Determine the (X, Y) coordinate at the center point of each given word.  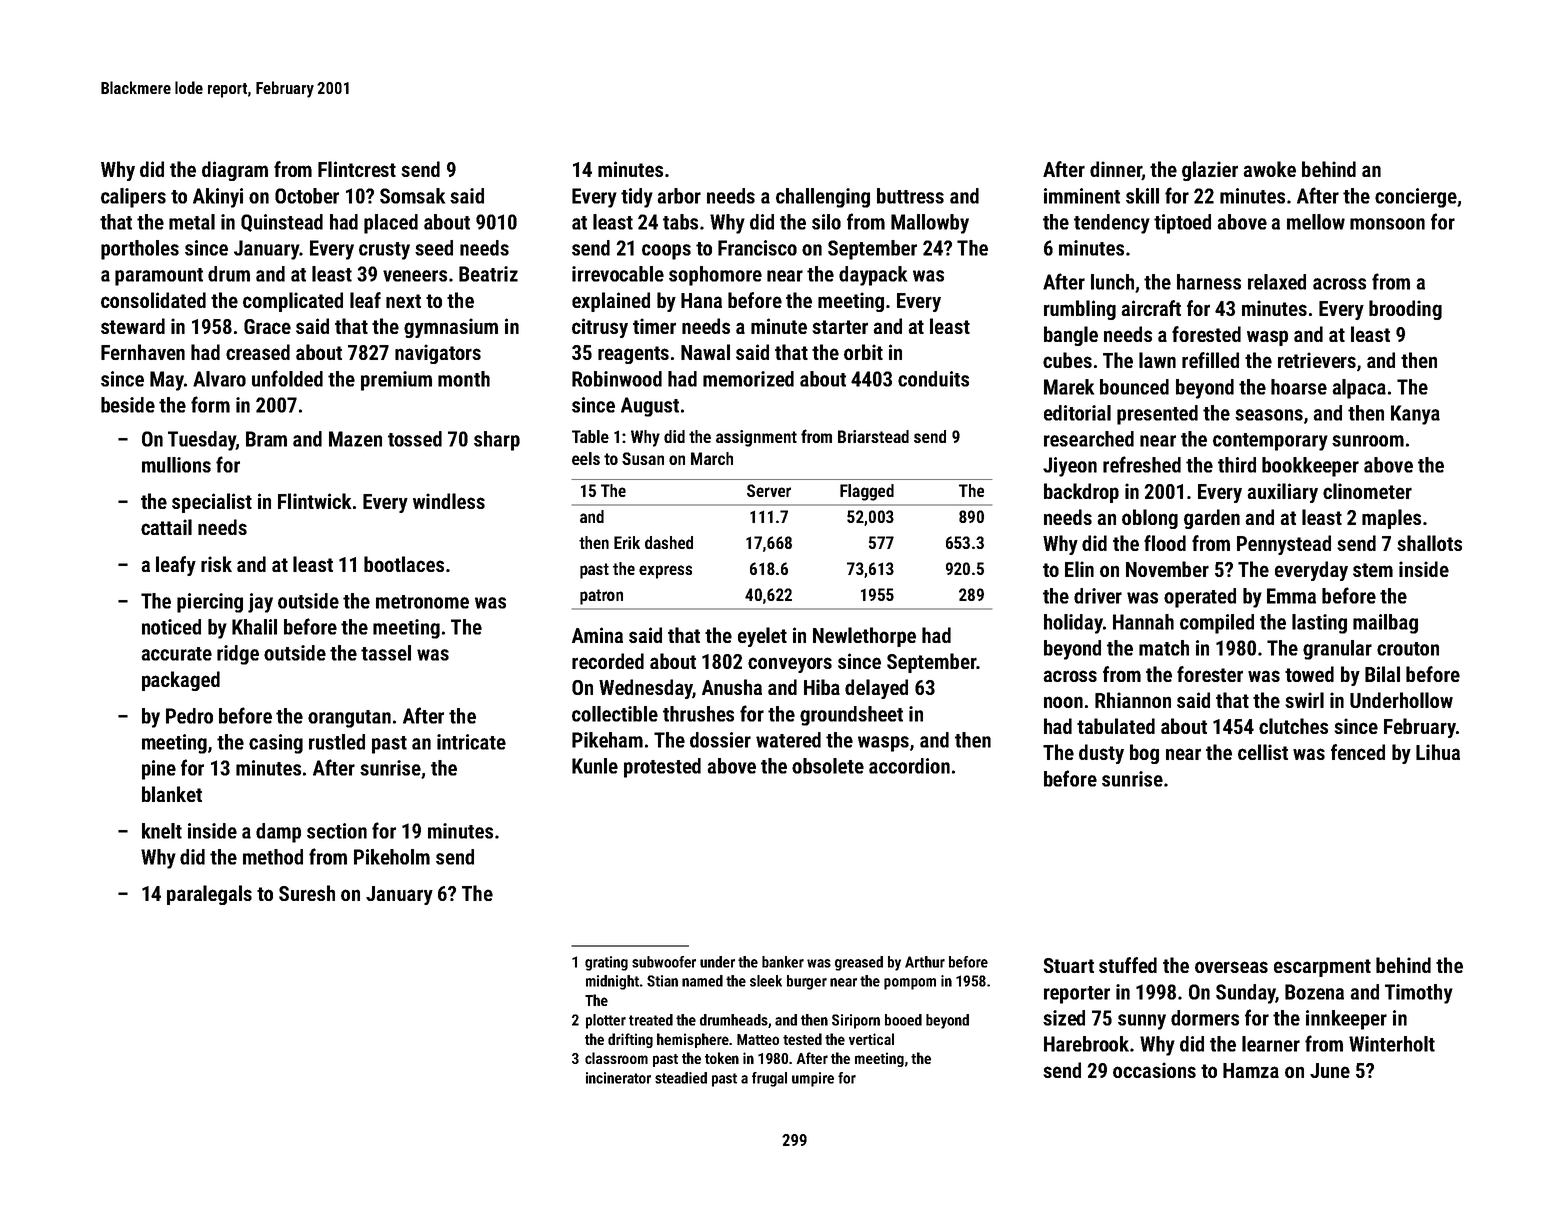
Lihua (1438, 752)
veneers (415, 276)
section (337, 831)
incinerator (618, 1078)
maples (1391, 519)
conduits (933, 379)
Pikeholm (392, 857)
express (665, 572)
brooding (1405, 310)
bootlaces (404, 564)
